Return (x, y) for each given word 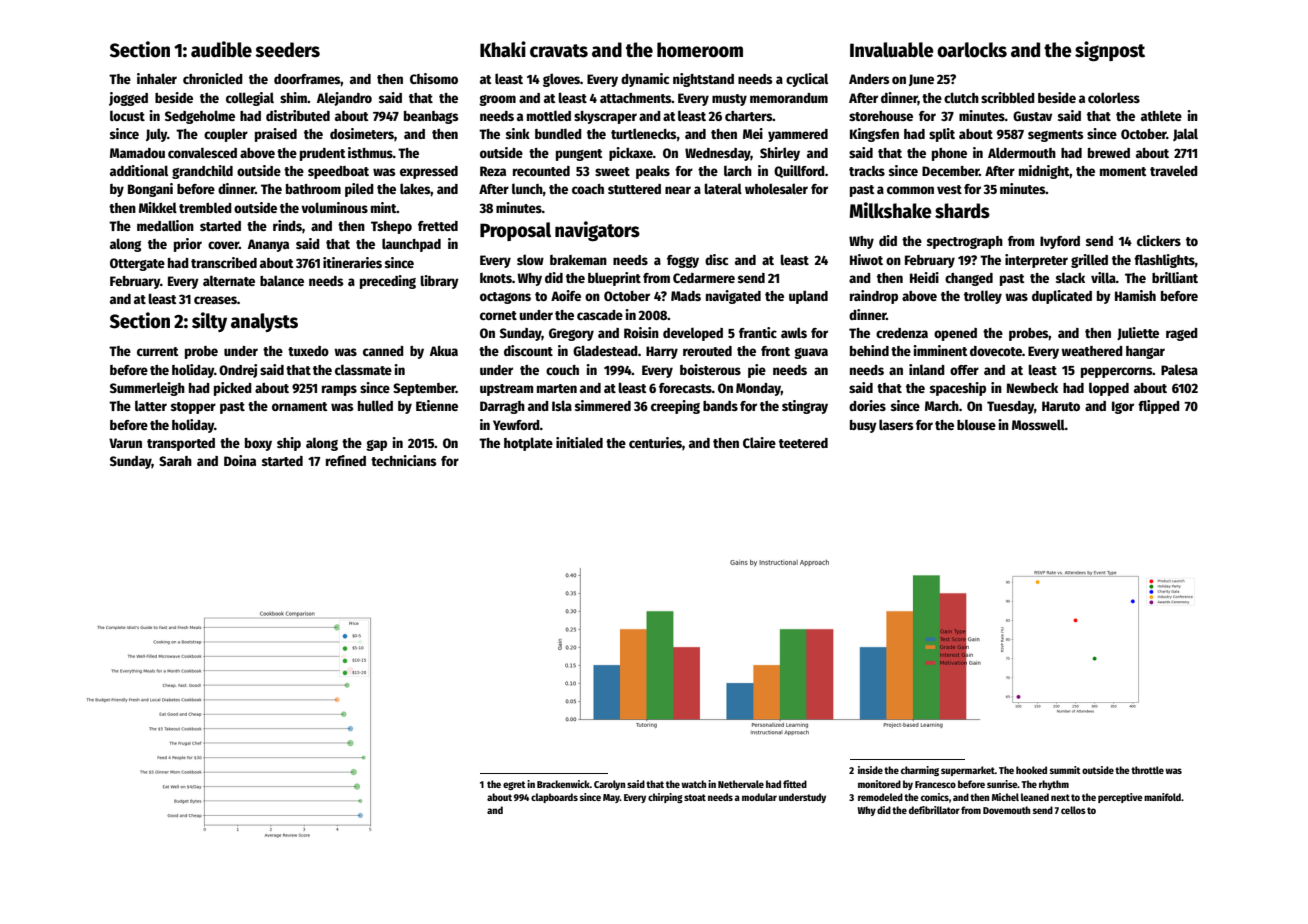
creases (215, 300)
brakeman (578, 260)
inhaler (157, 78)
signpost (1110, 51)
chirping (665, 798)
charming (920, 771)
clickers (1159, 240)
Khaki (503, 49)
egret (514, 785)
